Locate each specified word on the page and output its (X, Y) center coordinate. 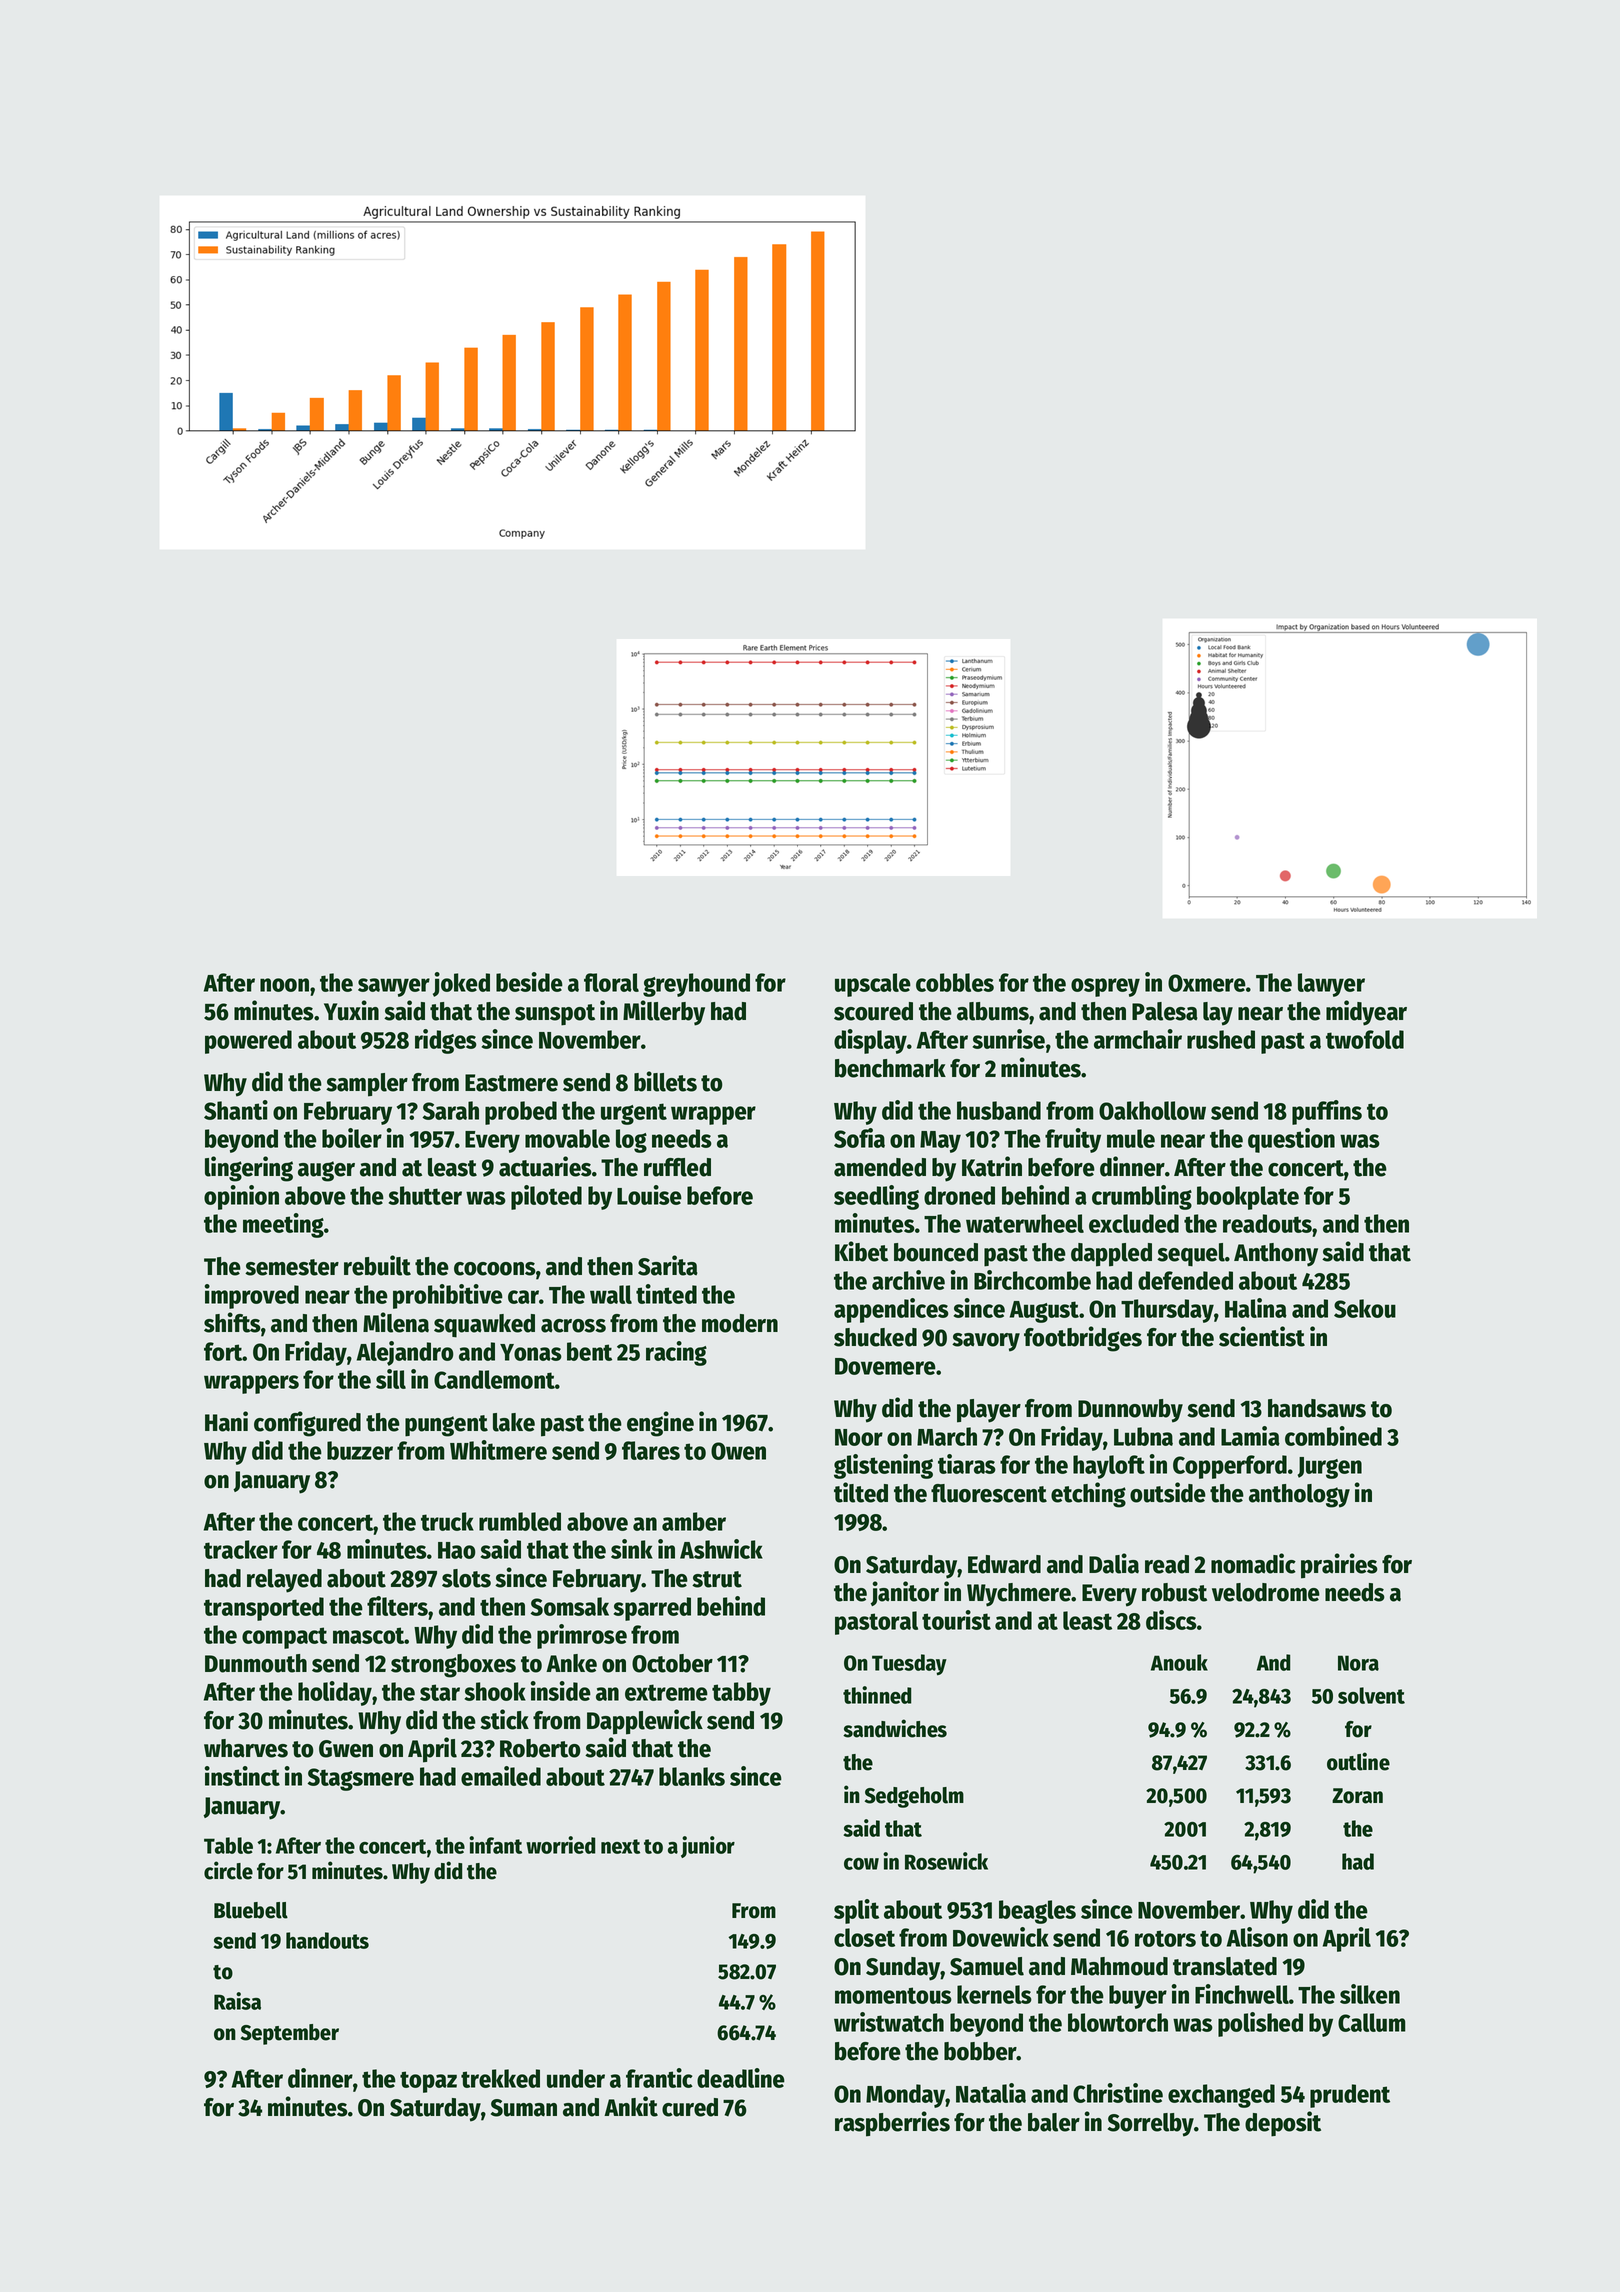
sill (391, 1379)
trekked (500, 2078)
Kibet (861, 1251)
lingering (249, 1169)
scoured (873, 1011)
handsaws (1317, 1408)
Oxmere (1207, 983)
